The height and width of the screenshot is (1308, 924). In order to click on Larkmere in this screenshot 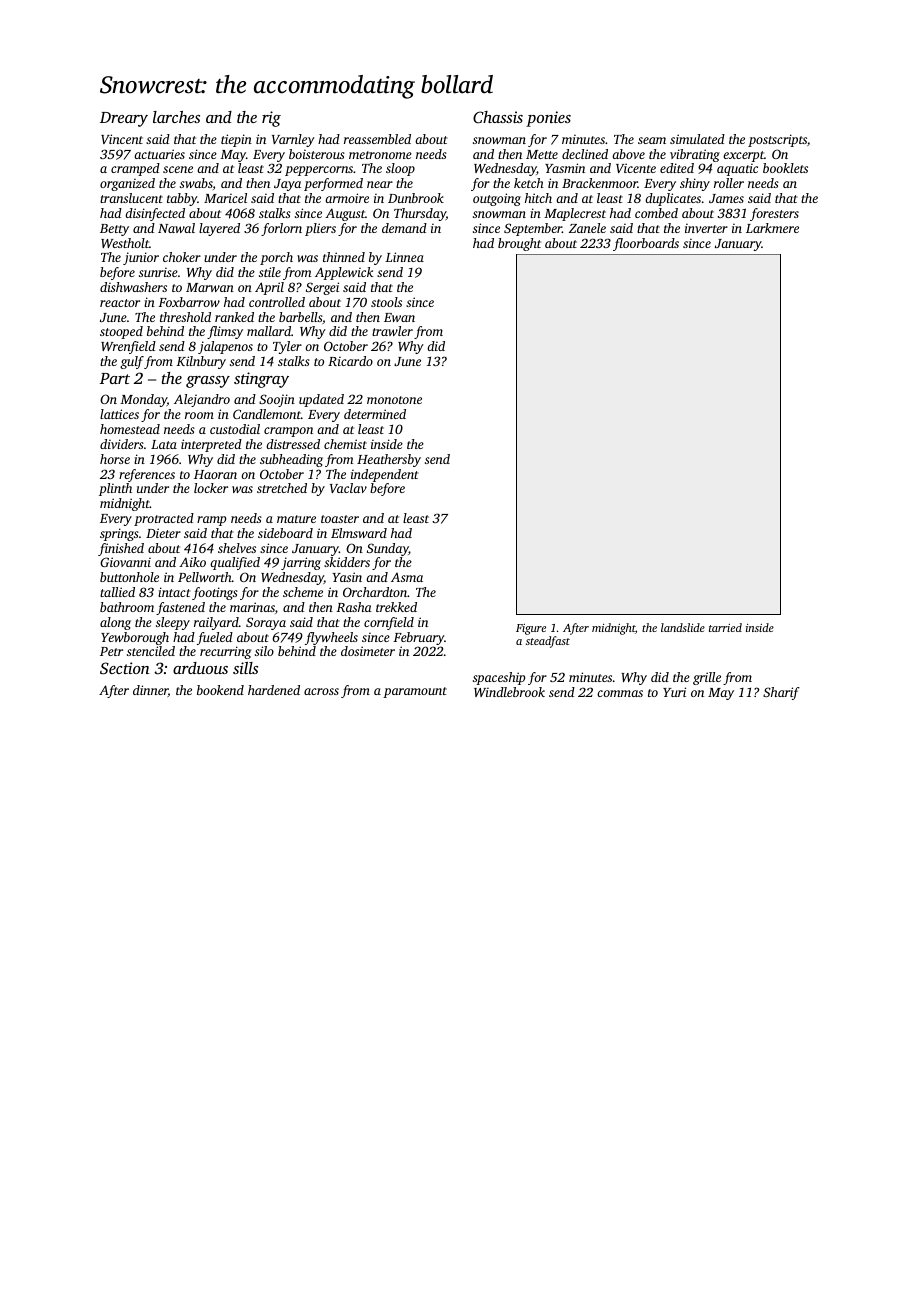, I will do `click(772, 228)`.
